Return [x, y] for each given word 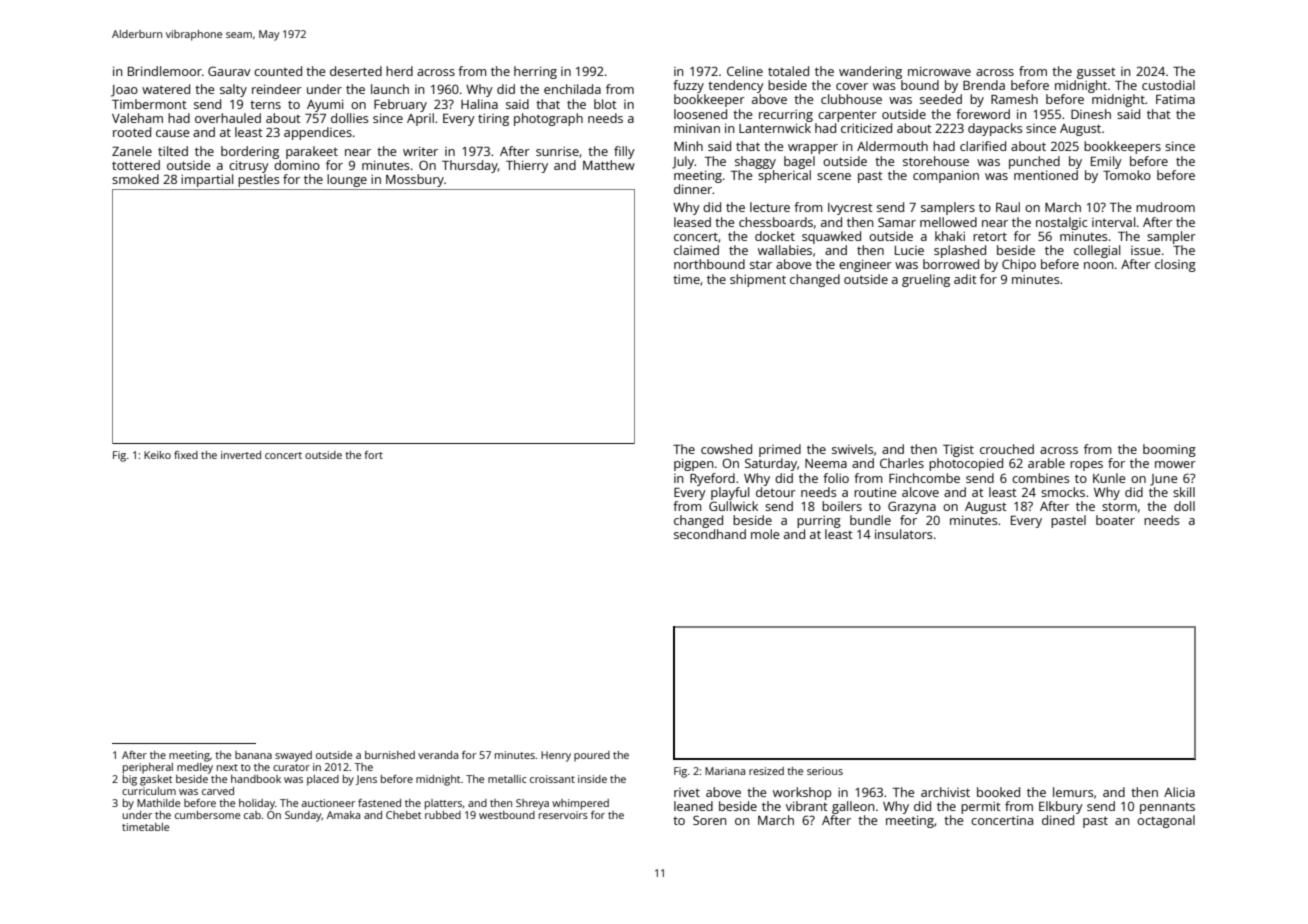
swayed [293, 756]
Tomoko [1127, 175]
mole [765, 534]
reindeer [277, 89]
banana [253, 755]
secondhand [710, 534]
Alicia [1179, 792]
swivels [852, 449]
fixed [186, 455]
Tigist [958, 450]
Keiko [157, 455]
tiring [493, 119]
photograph [548, 119]
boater [1115, 520]
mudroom [1165, 207]
